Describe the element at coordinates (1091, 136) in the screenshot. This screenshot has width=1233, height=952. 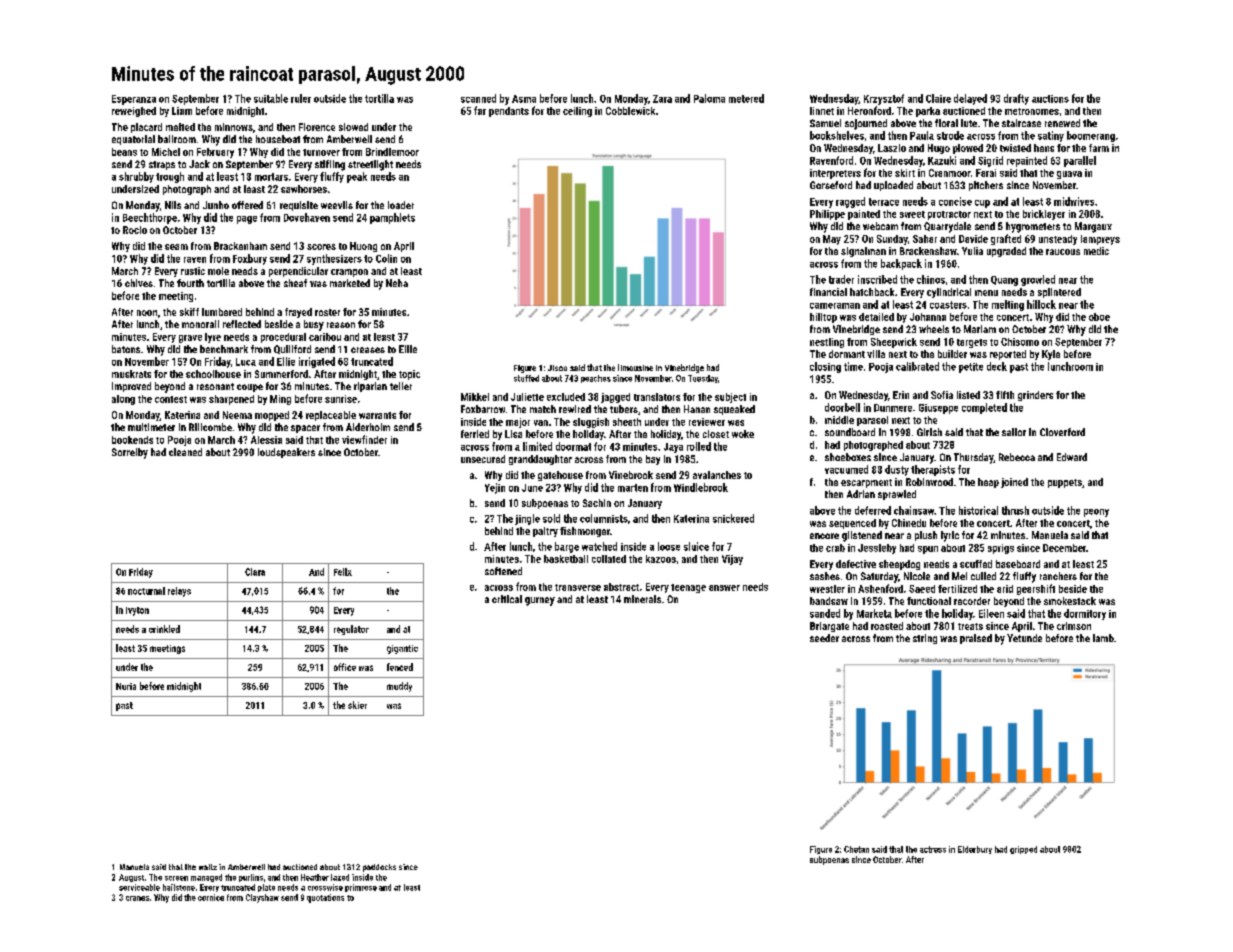
I see `boomerang` at that location.
